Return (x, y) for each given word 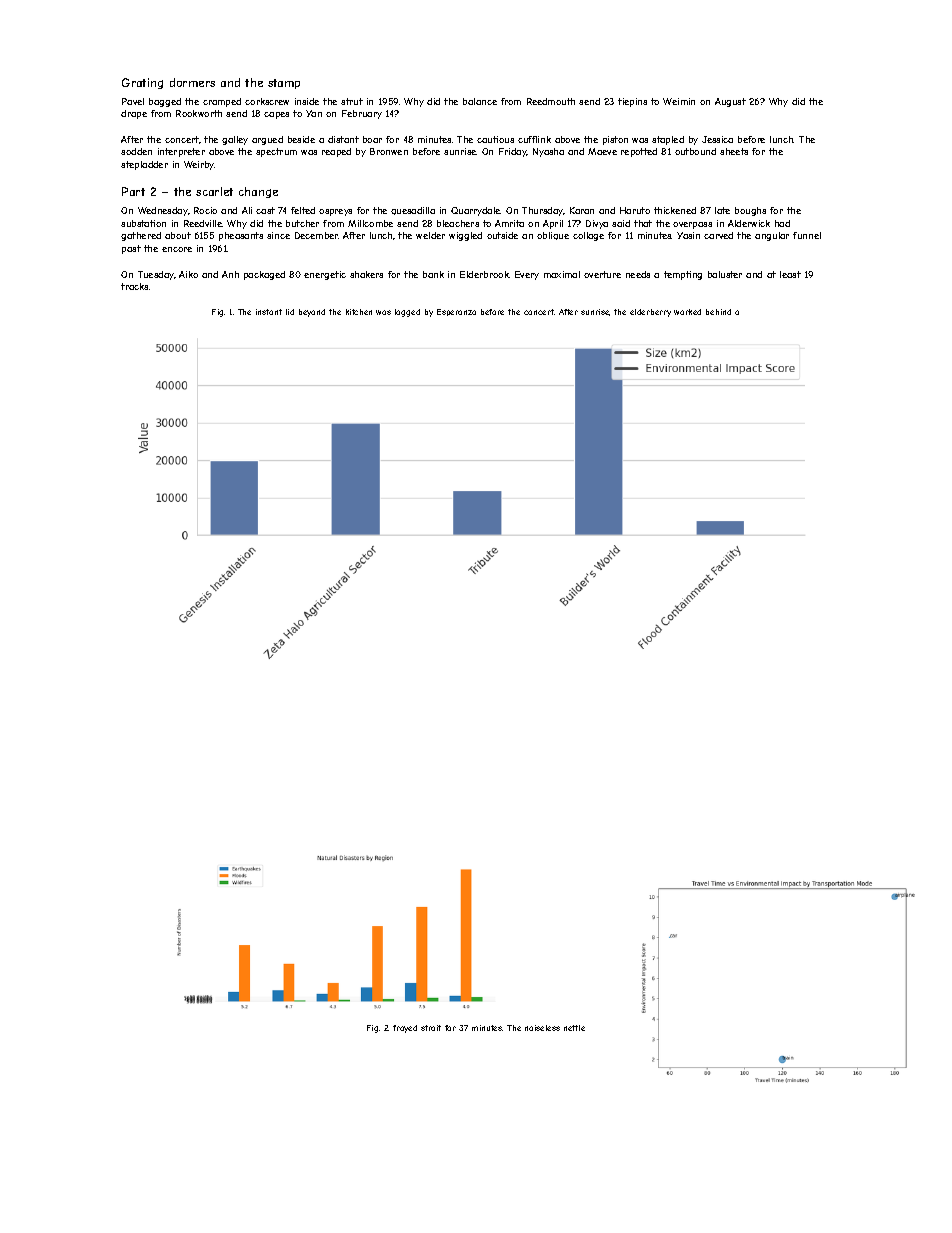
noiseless (542, 1028)
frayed (405, 1029)
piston (615, 140)
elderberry (650, 313)
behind (718, 312)
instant (269, 312)
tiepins (632, 102)
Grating (142, 83)
